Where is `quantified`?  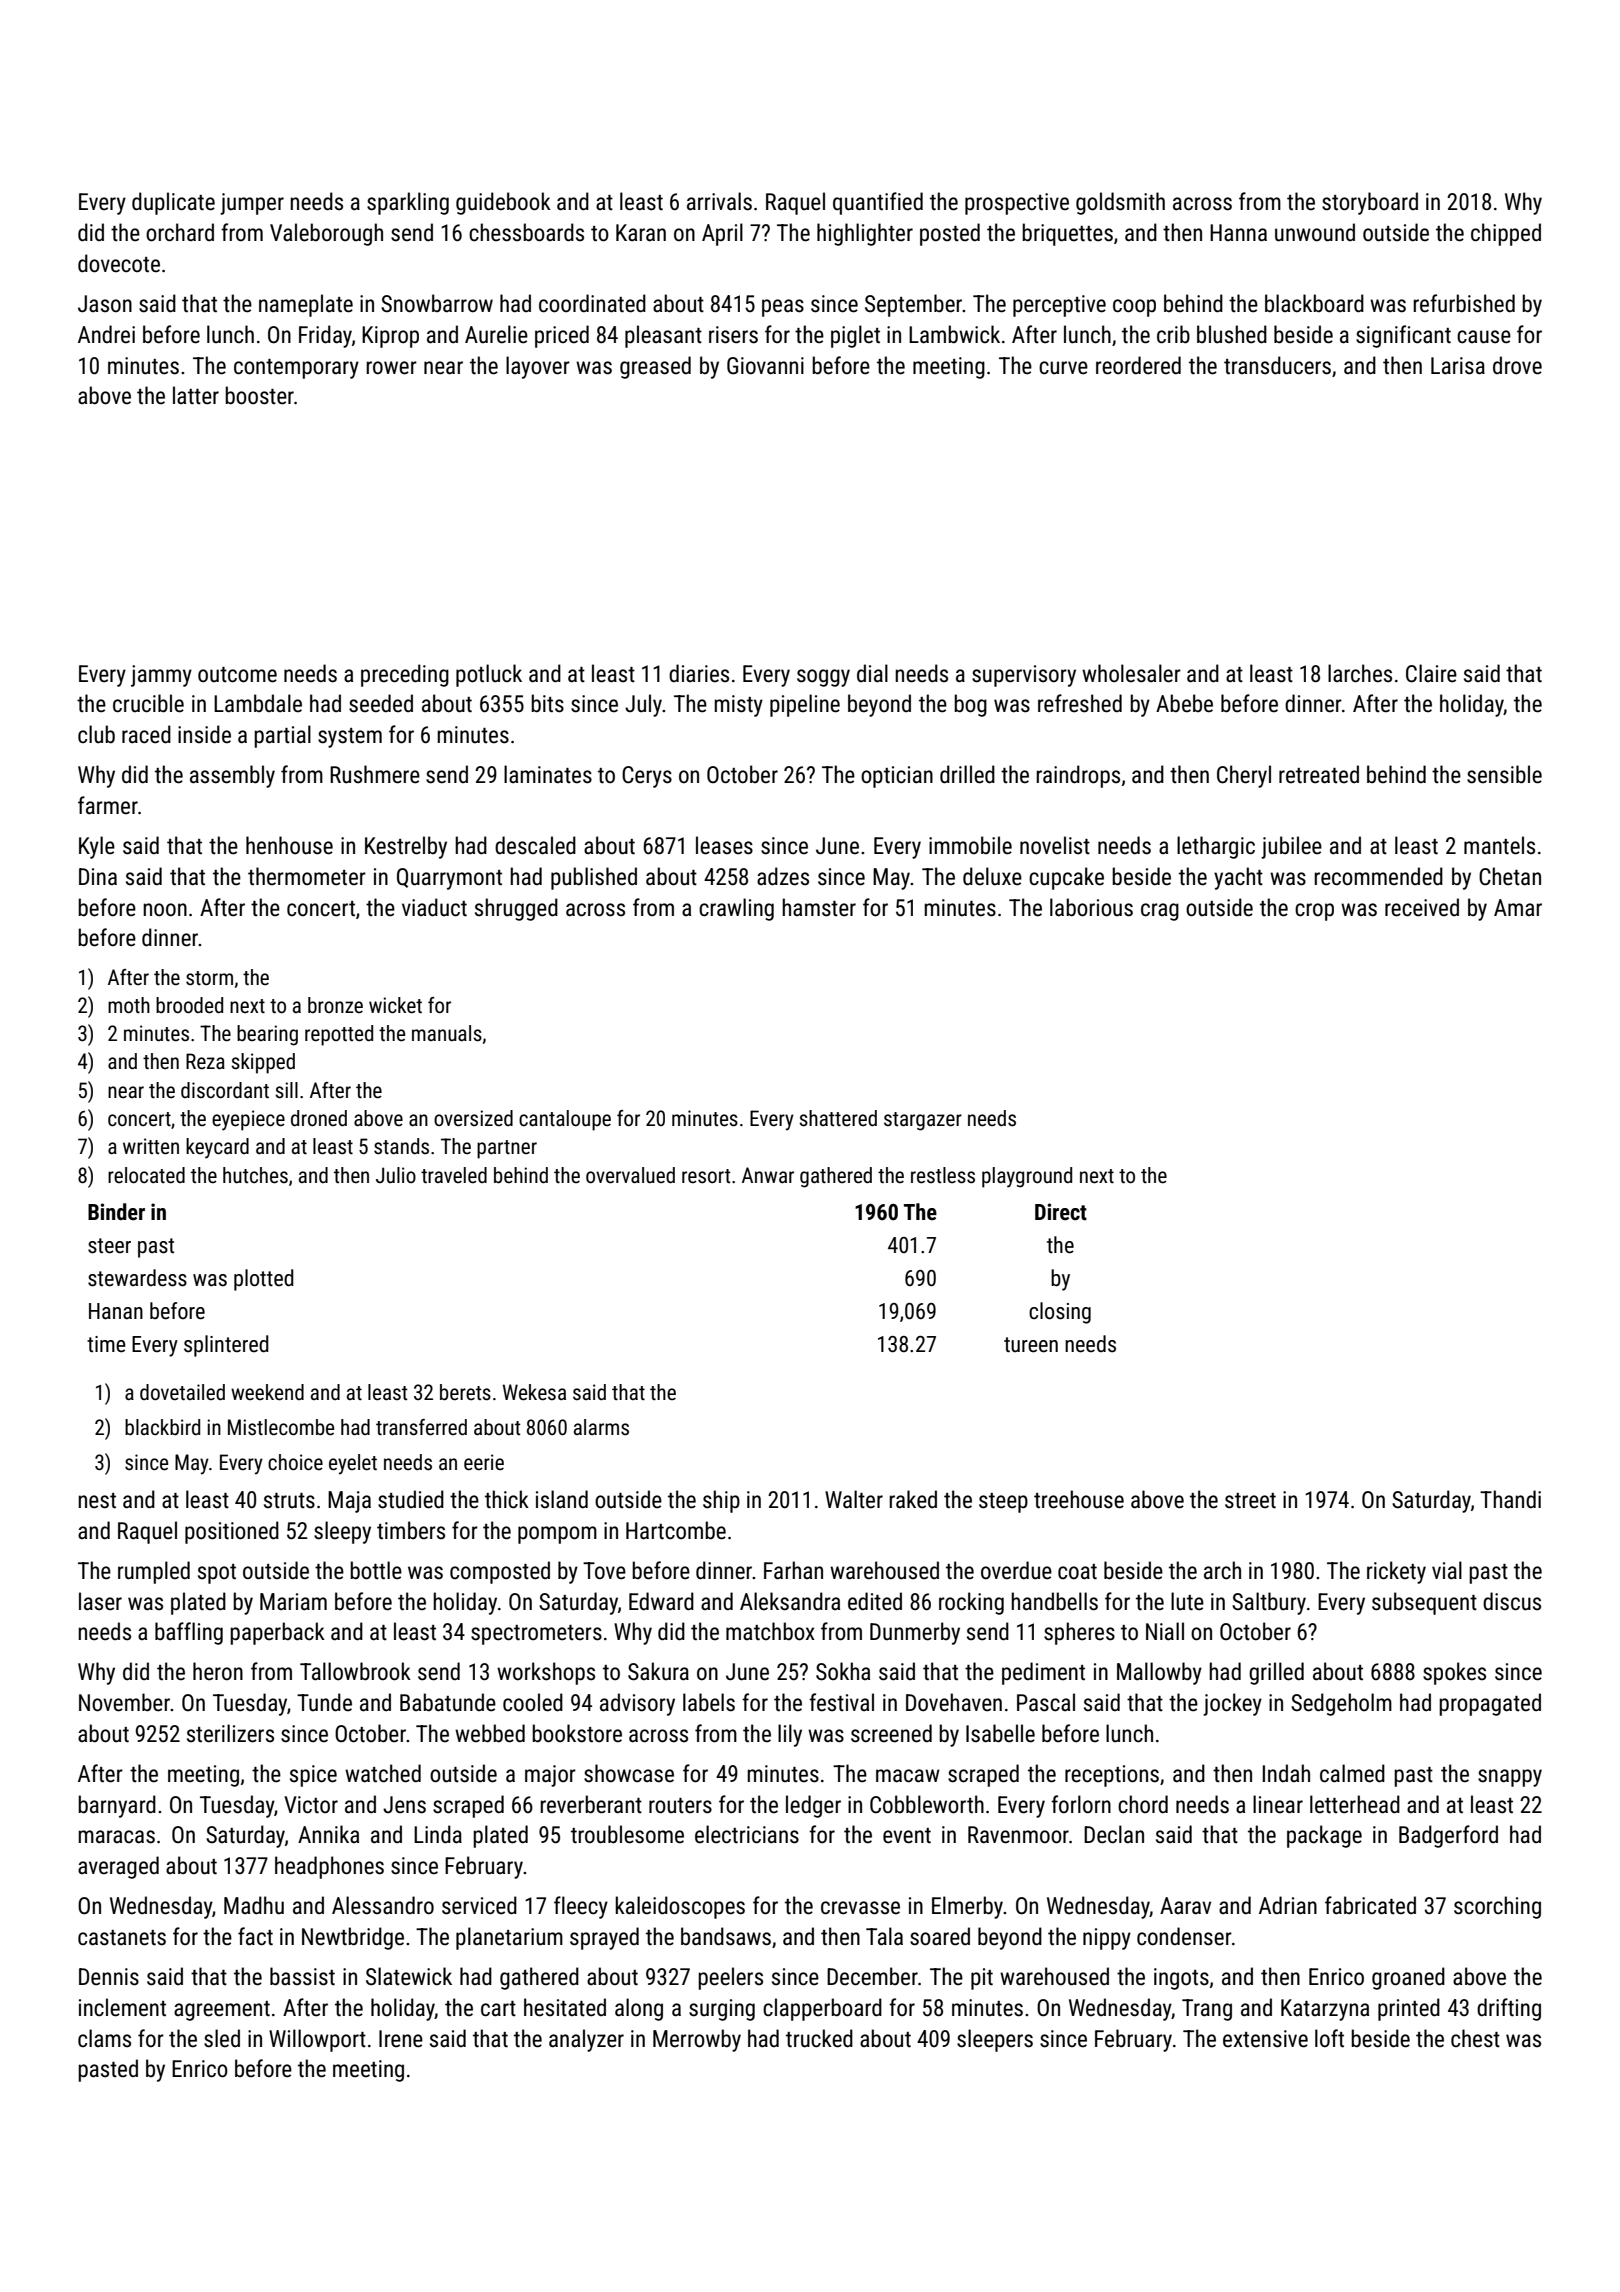 quantified is located at coordinates (878, 203).
